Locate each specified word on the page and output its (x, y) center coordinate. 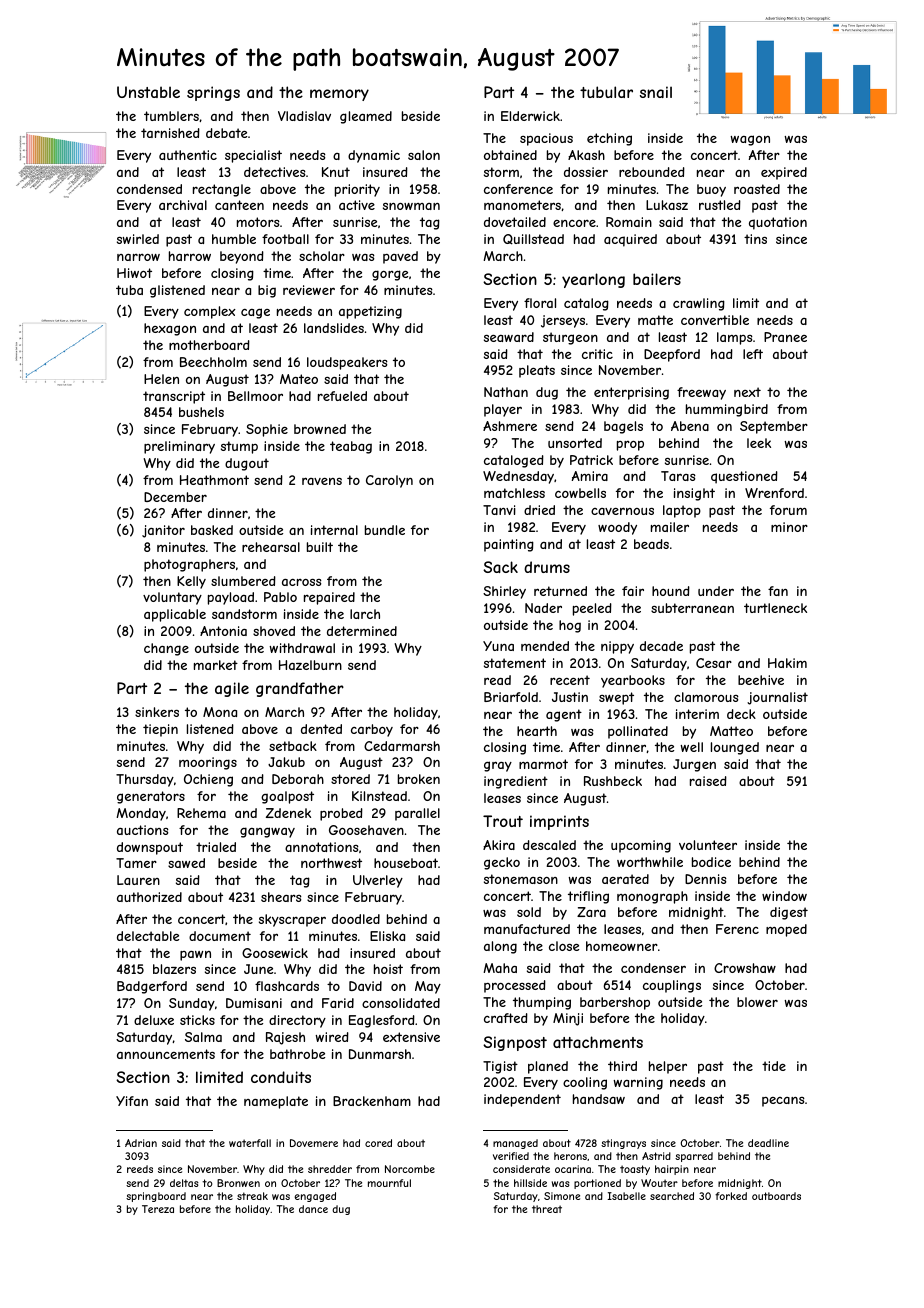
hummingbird (727, 410)
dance (313, 1209)
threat (547, 1209)
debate (226, 133)
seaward (509, 337)
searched (672, 1196)
